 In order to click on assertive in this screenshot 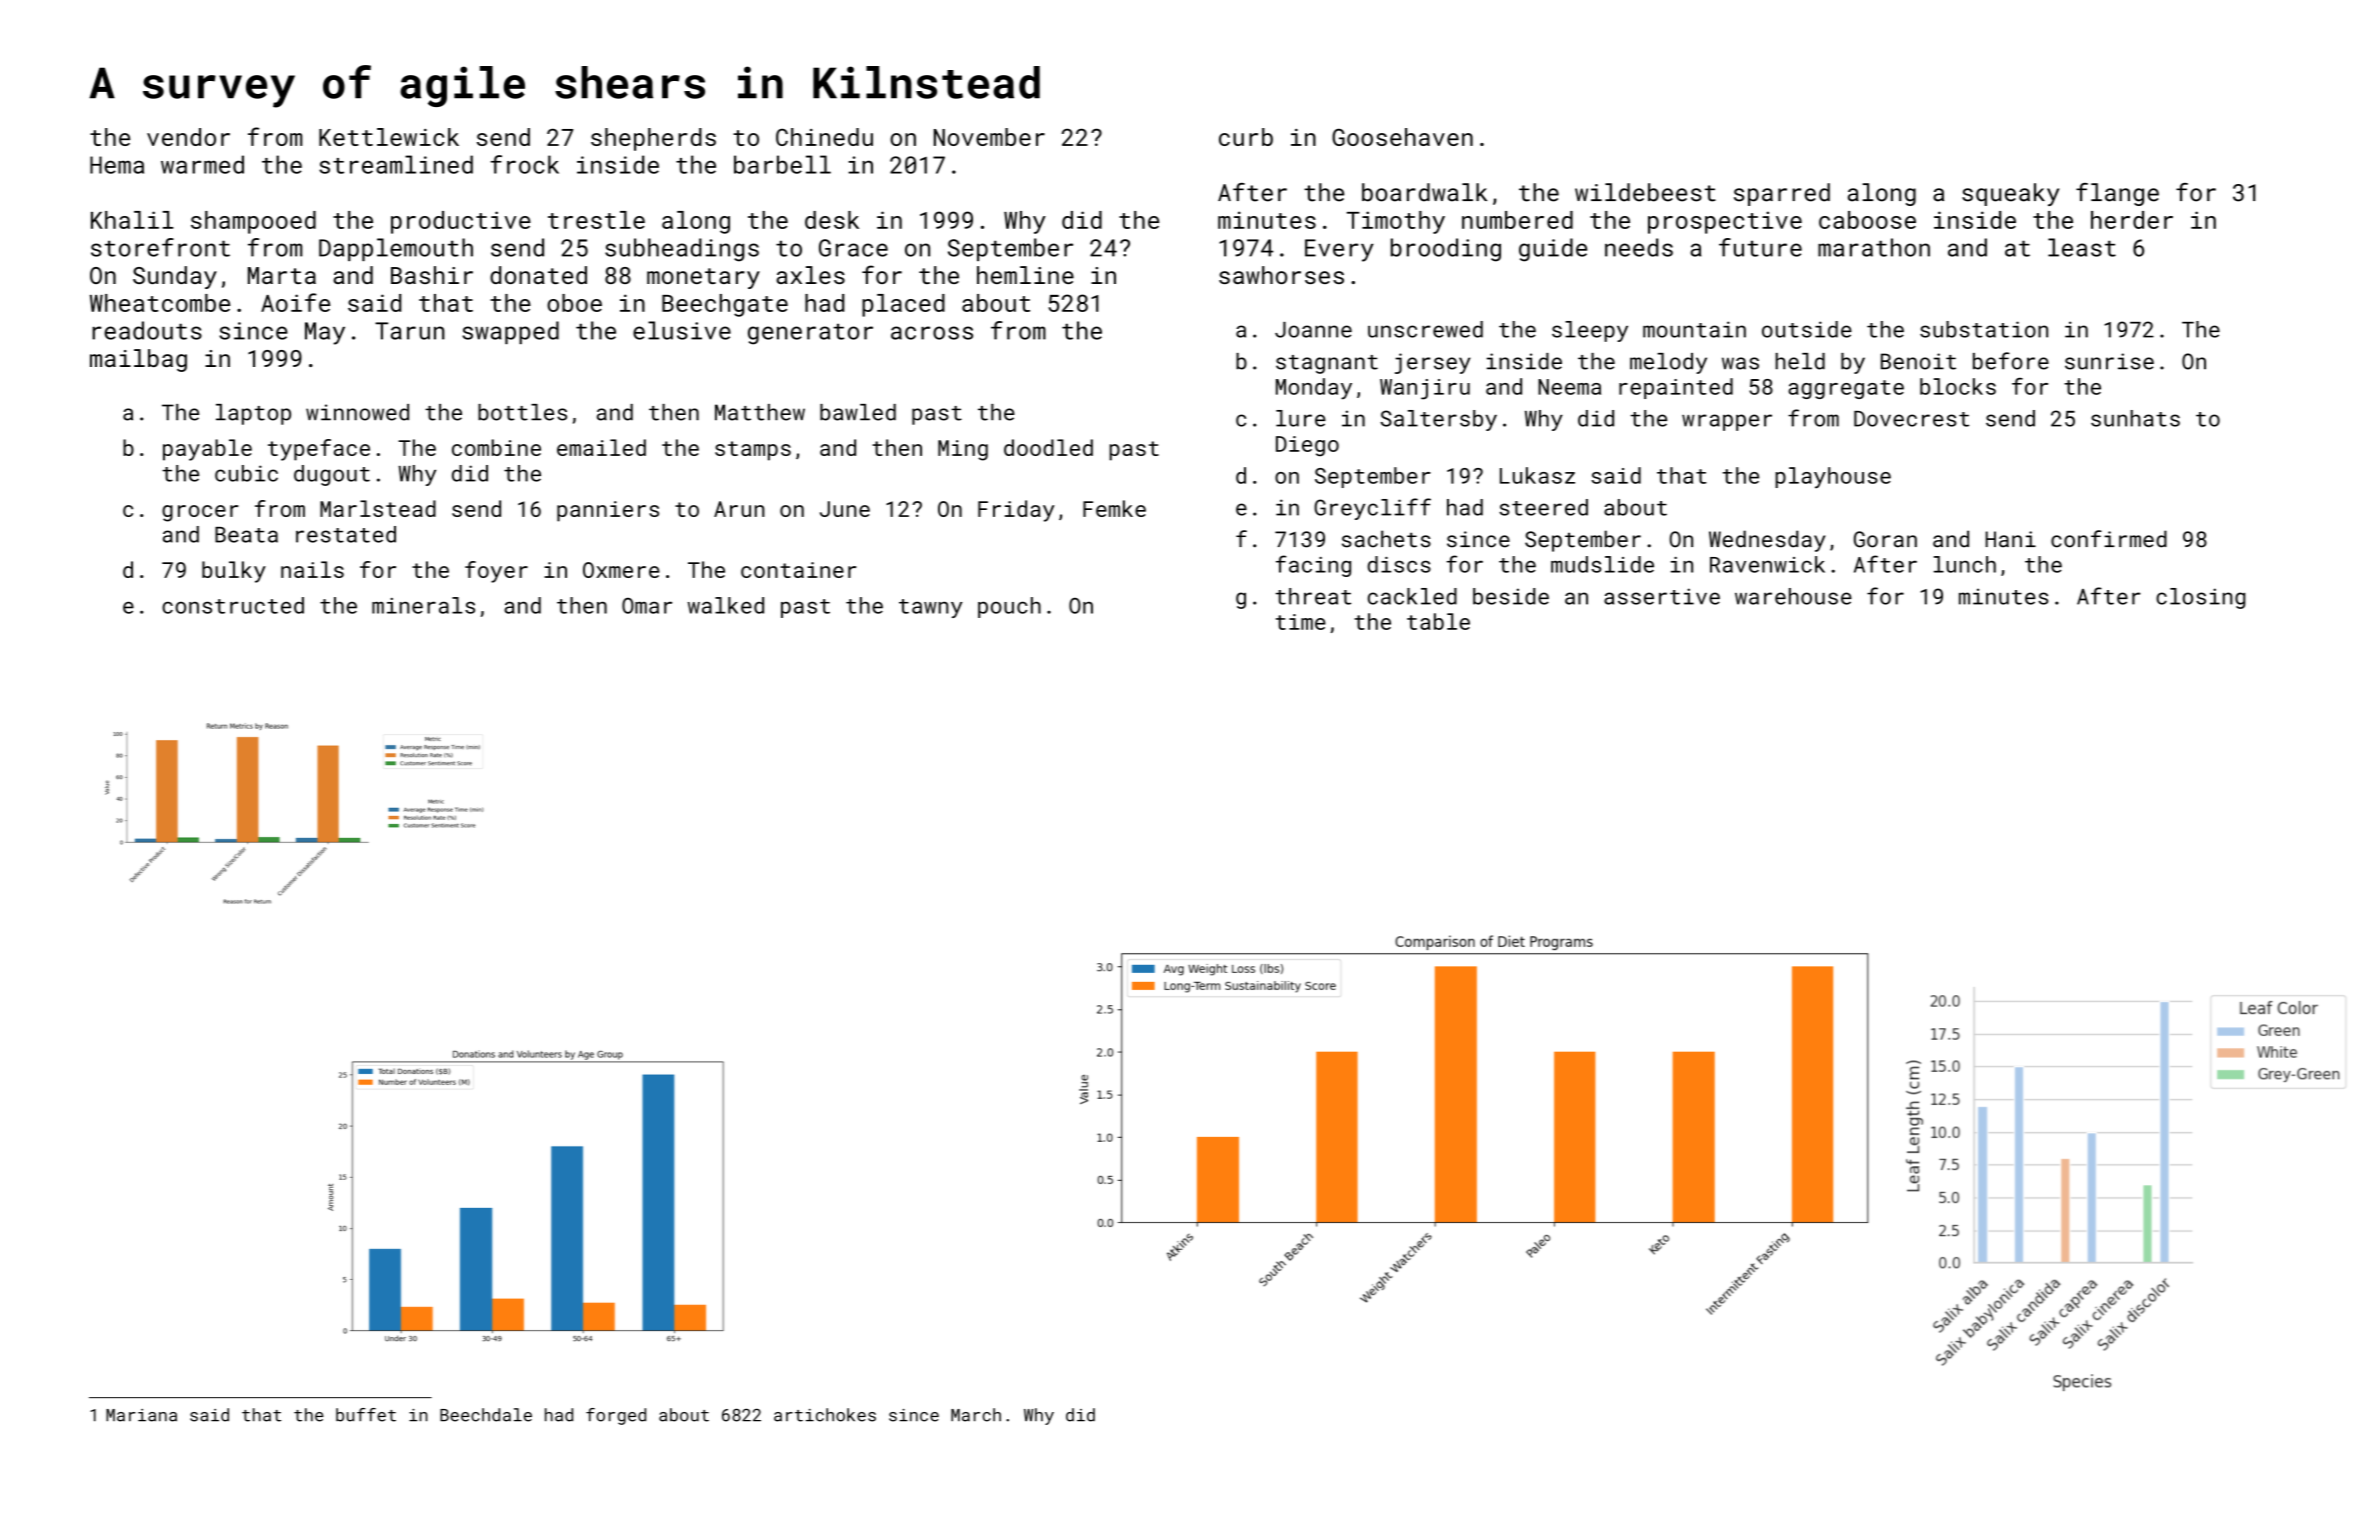, I will do `click(1662, 596)`.
